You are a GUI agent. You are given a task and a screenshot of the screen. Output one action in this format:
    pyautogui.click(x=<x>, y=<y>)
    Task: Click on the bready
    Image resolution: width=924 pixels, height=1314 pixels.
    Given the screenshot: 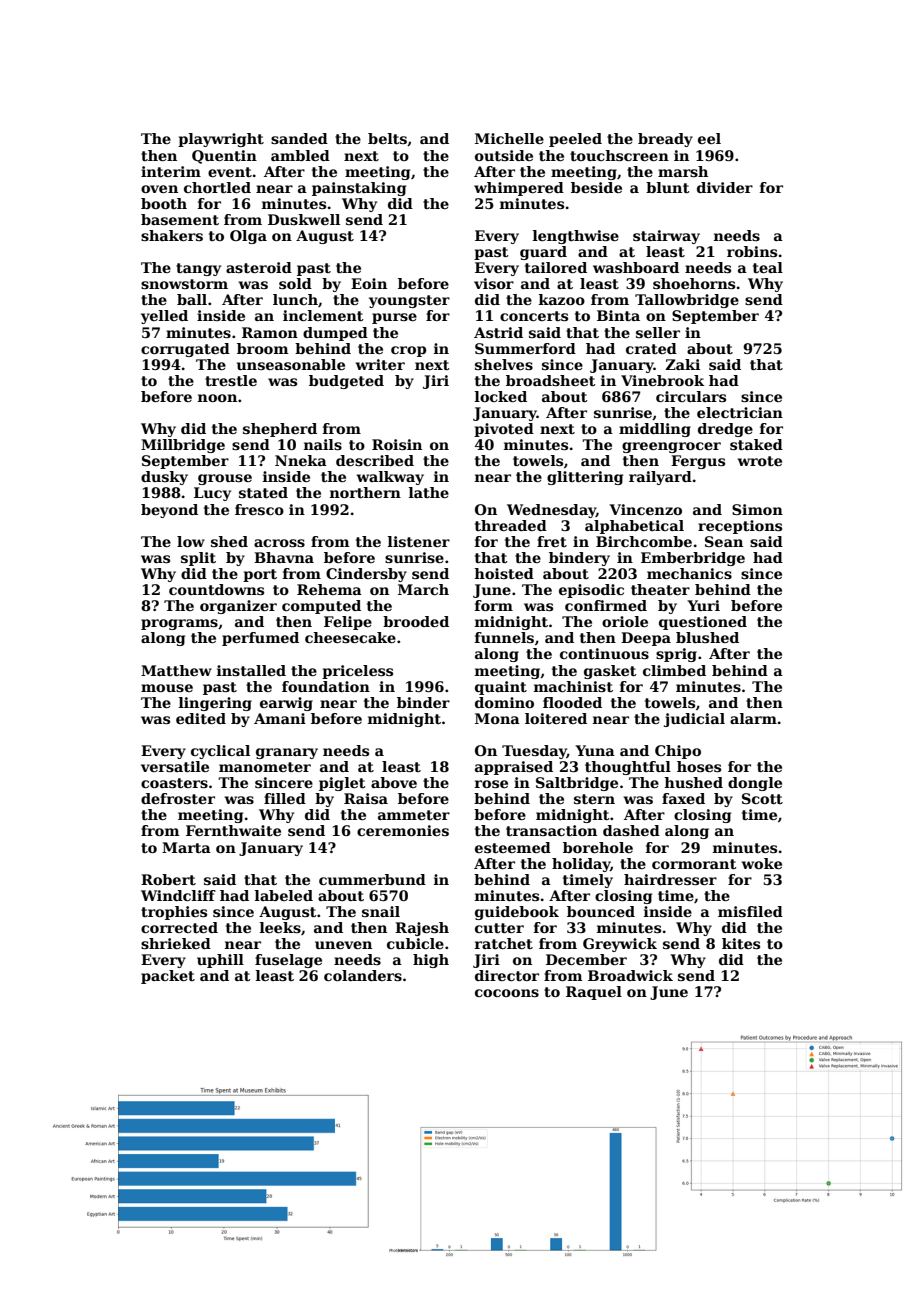 What is the action you would take?
    pyautogui.click(x=665, y=140)
